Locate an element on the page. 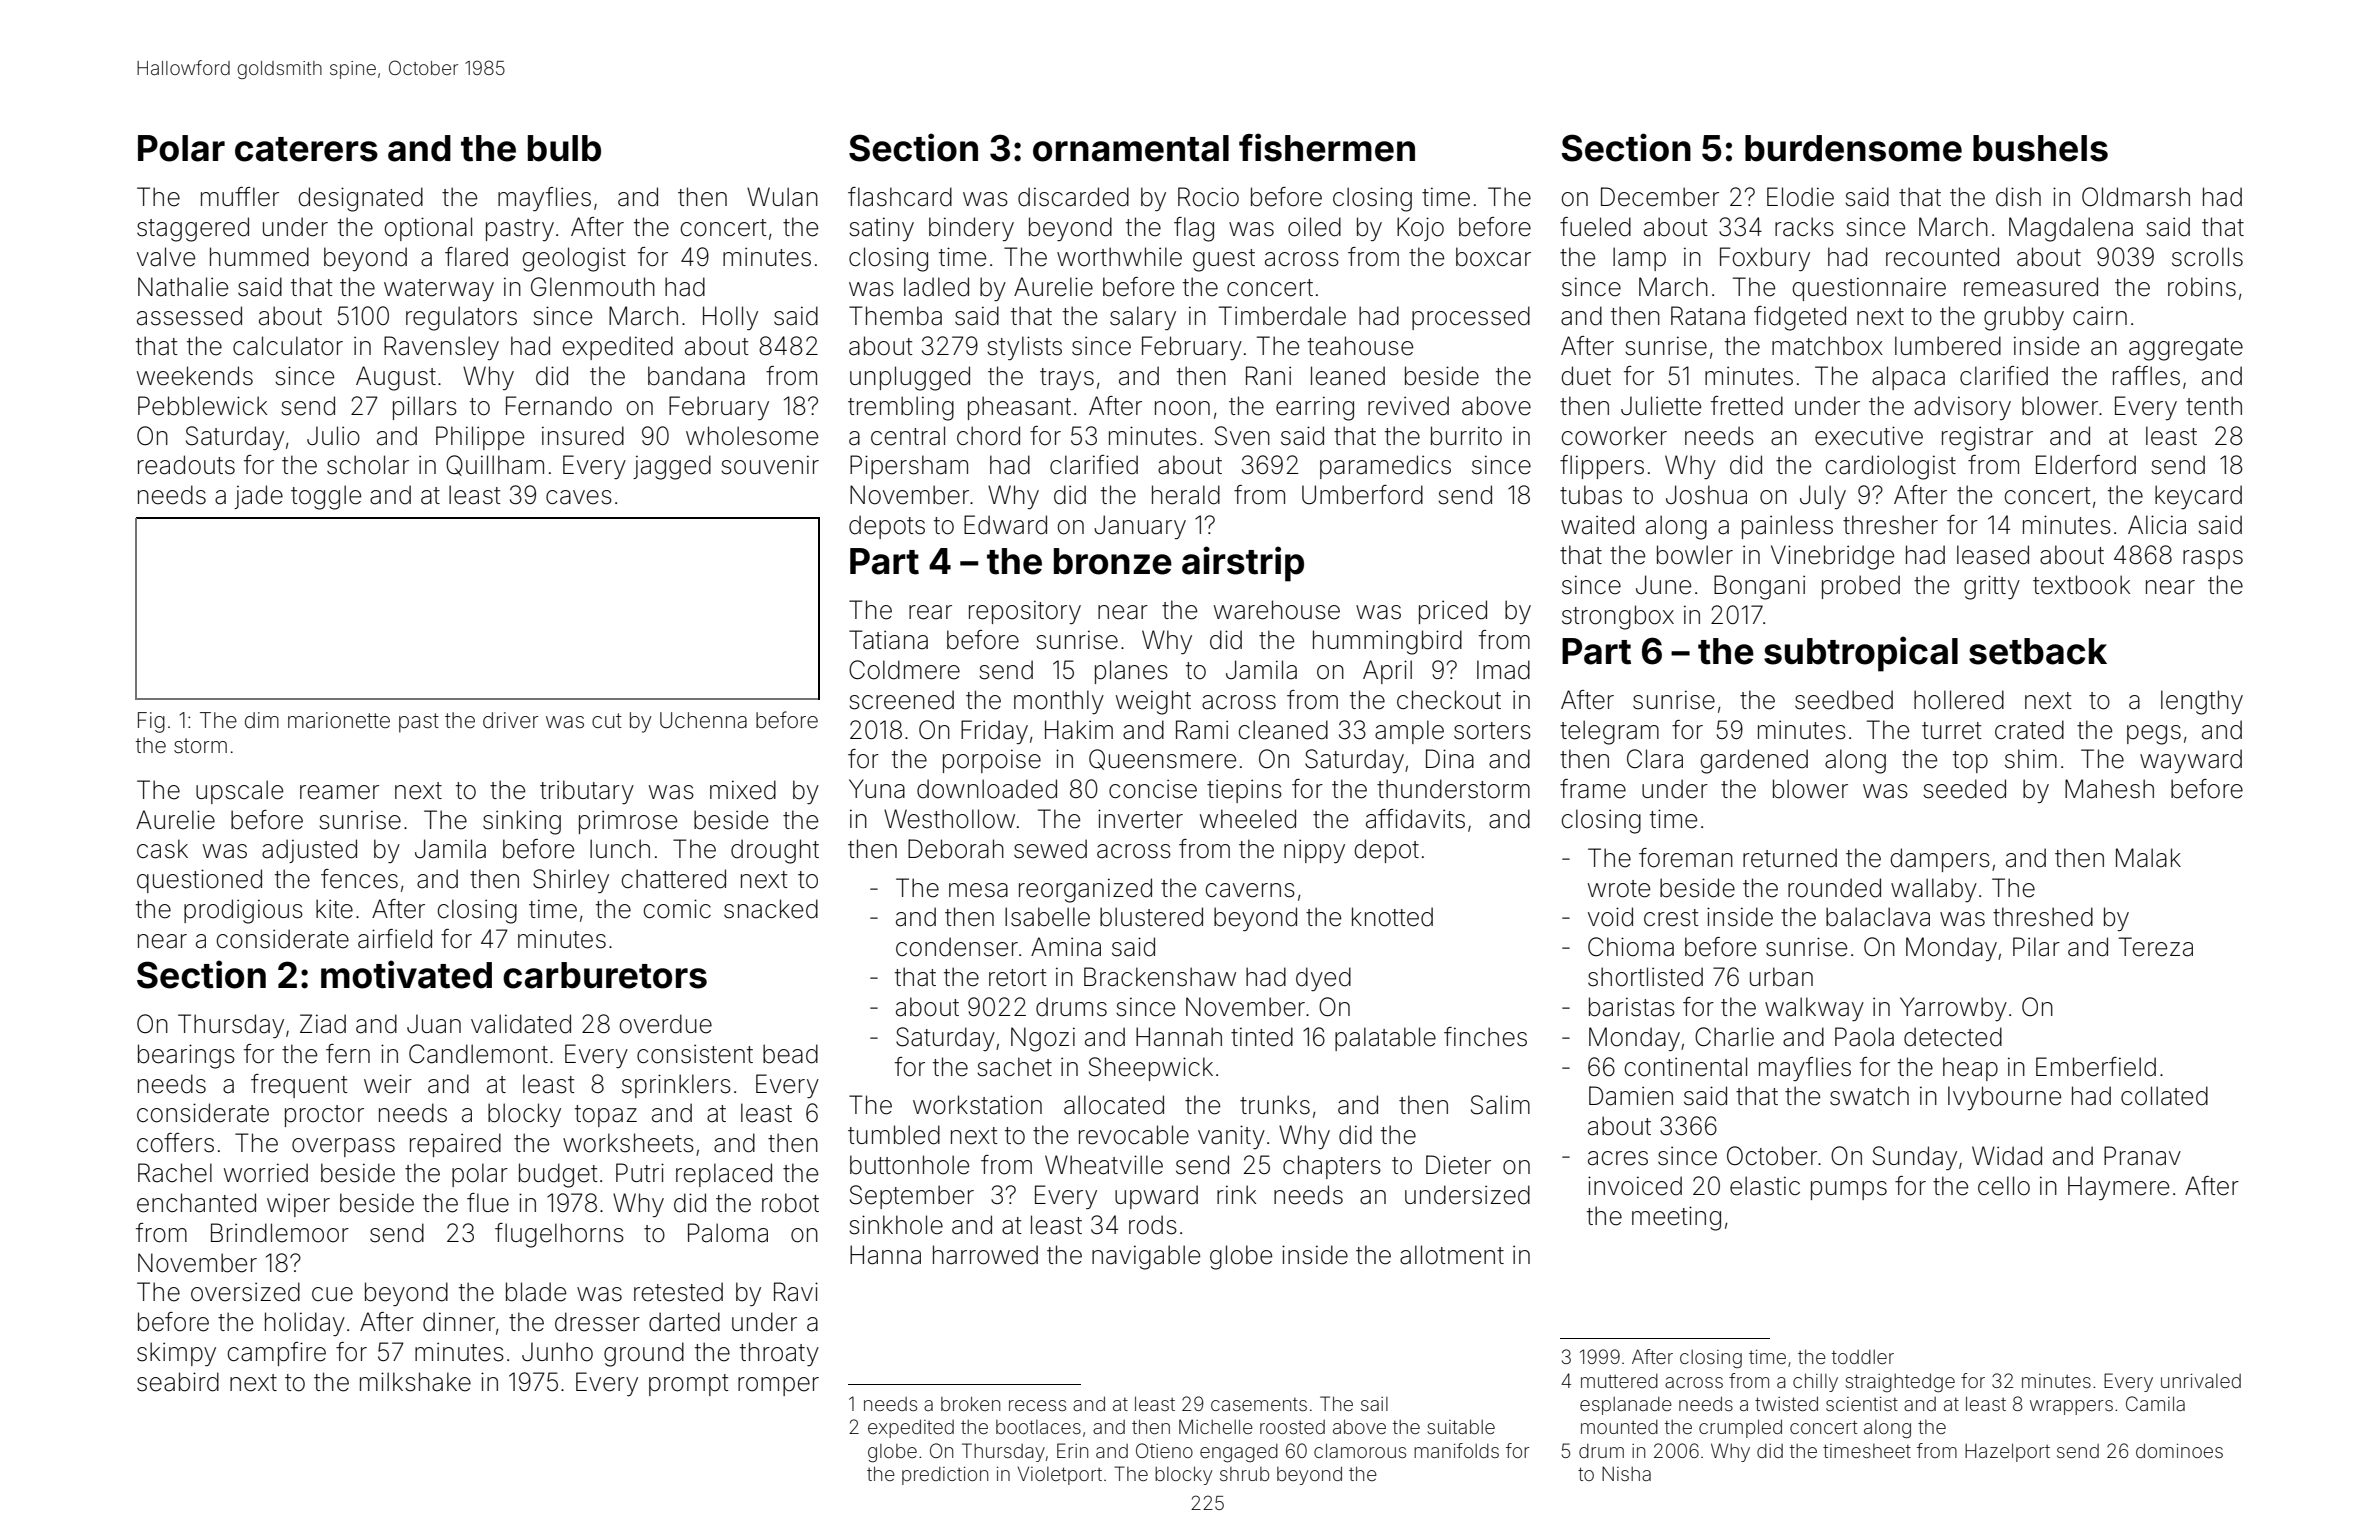 The image size is (2380, 1540). Deborah is located at coordinates (956, 849).
